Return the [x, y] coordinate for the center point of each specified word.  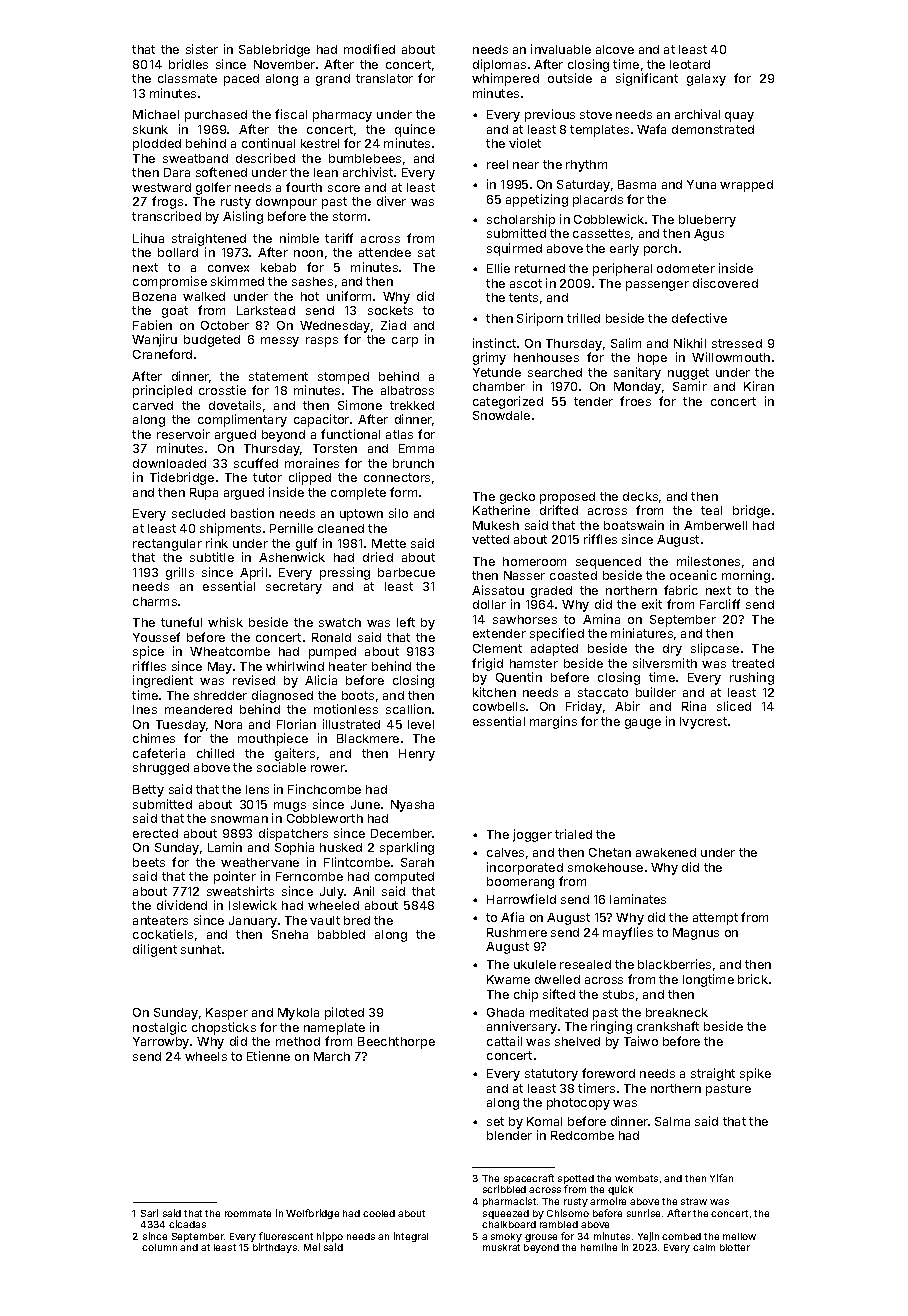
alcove [615, 49]
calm [704, 1247]
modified [369, 49]
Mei [312, 1247]
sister [202, 49]
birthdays [275, 1248]
